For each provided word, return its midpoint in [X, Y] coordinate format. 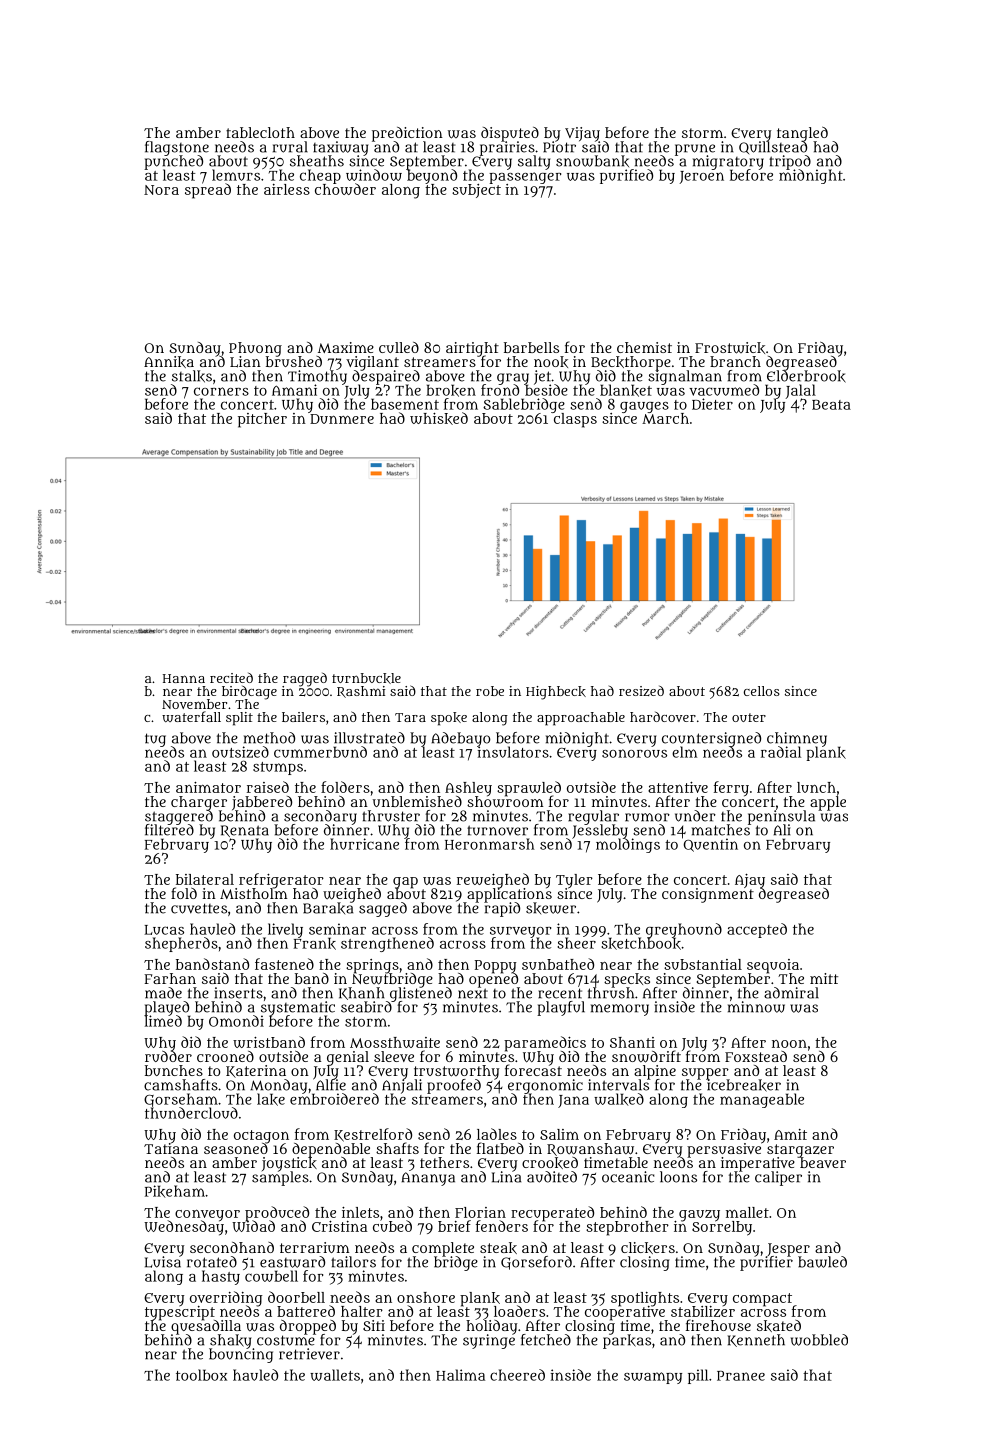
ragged [305, 679]
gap [405, 882]
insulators [513, 752]
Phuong [255, 349]
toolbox [201, 1375]
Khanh [362, 993]
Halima [460, 1375]
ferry [731, 789]
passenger [525, 178]
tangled [802, 134]
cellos [762, 691]
